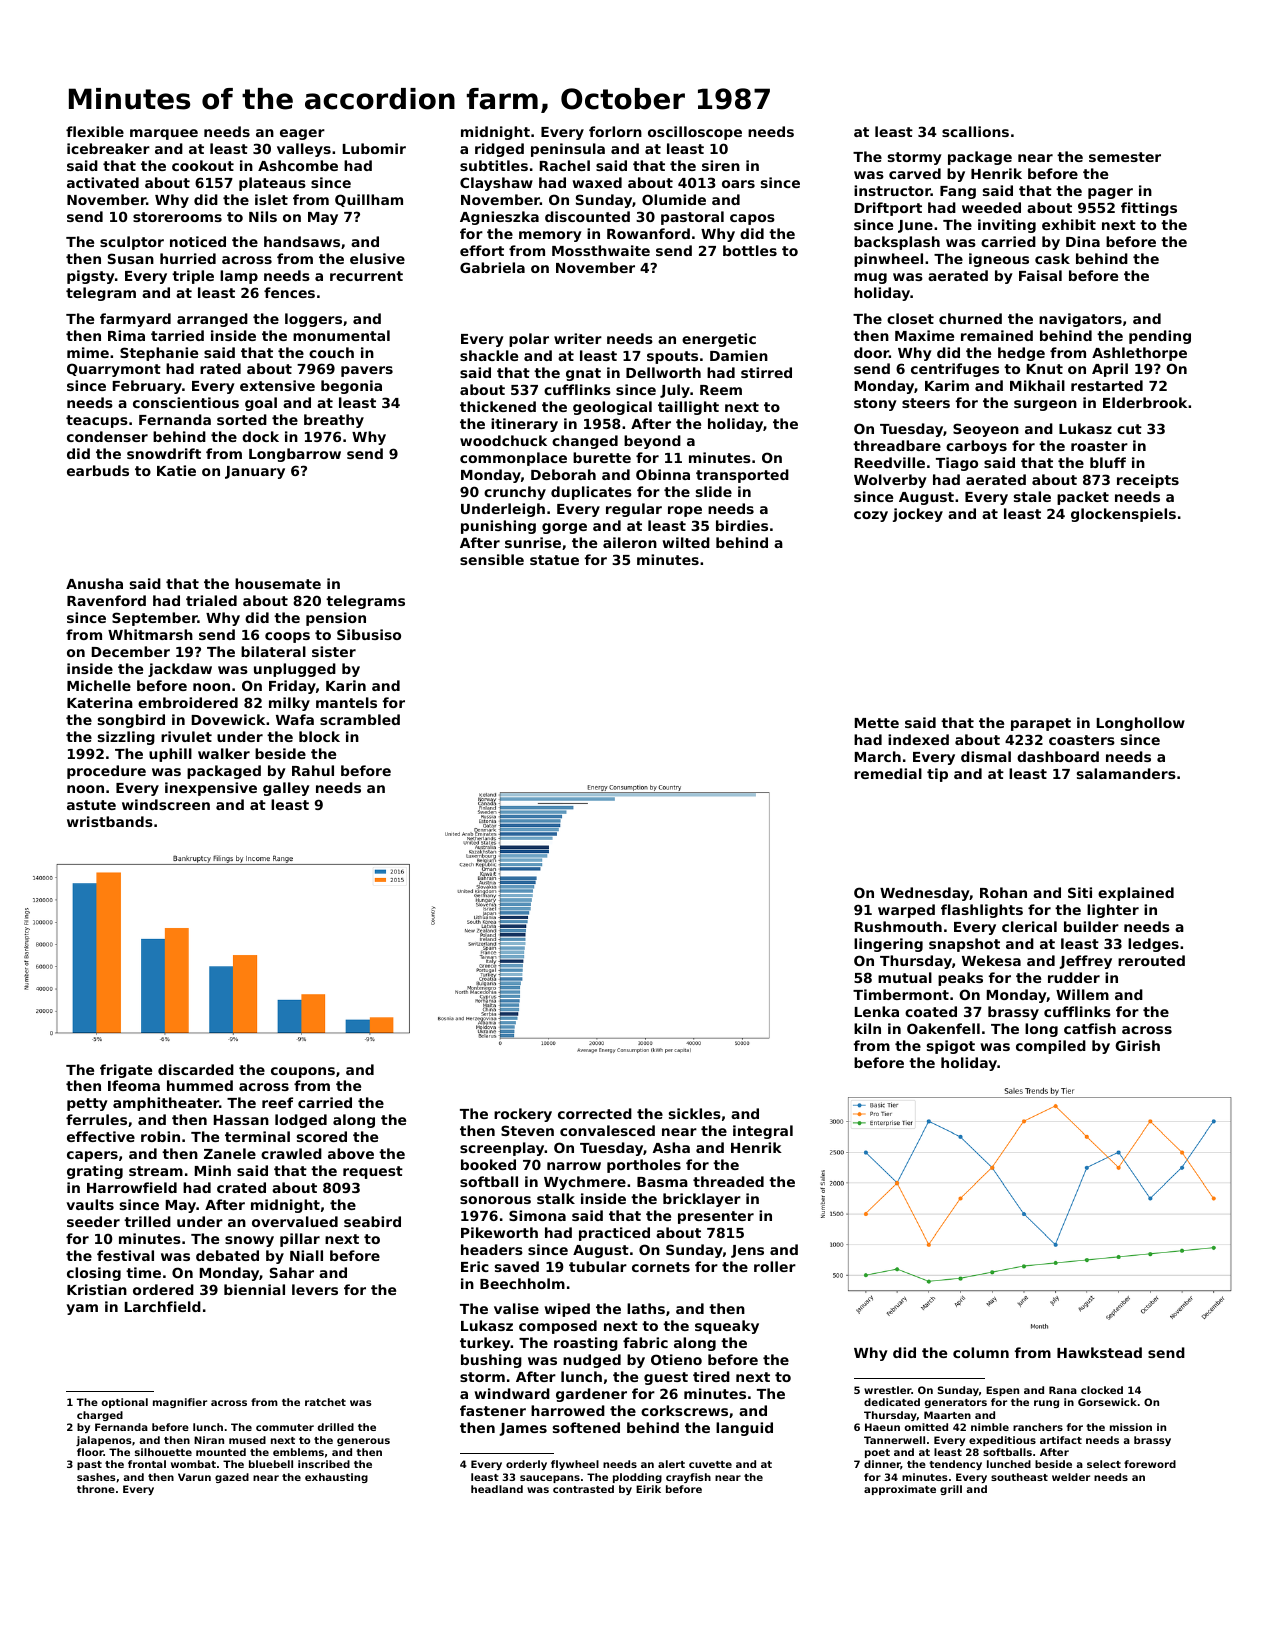 This page has width=1261, height=1632. What do you see at coordinates (615, 131) in the page?
I see `forlorn` at bounding box center [615, 131].
